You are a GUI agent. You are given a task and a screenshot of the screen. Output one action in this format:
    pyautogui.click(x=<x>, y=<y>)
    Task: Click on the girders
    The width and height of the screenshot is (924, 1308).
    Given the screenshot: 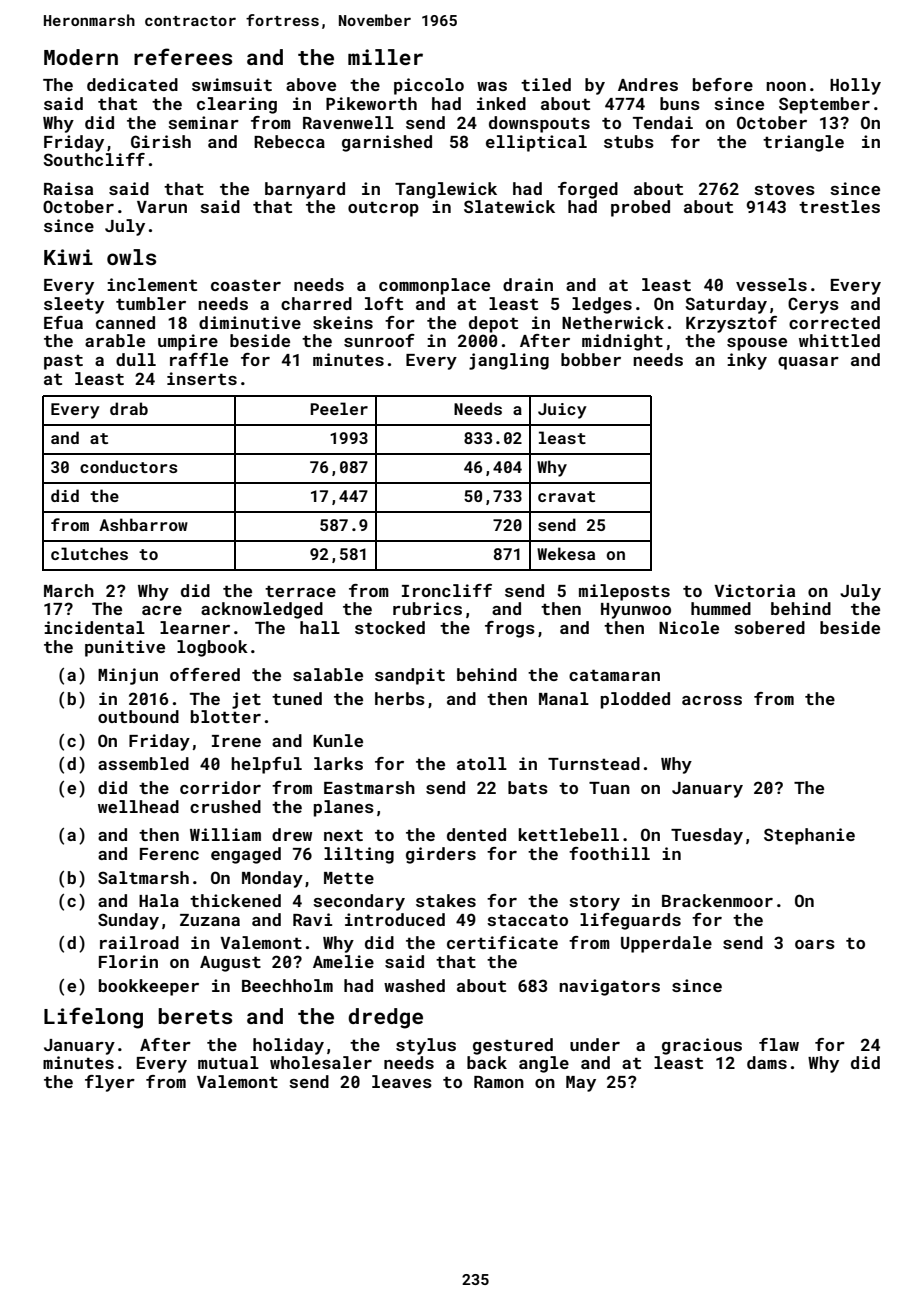 What is the action you would take?
    pyautogui.click(x=441, y=855)
